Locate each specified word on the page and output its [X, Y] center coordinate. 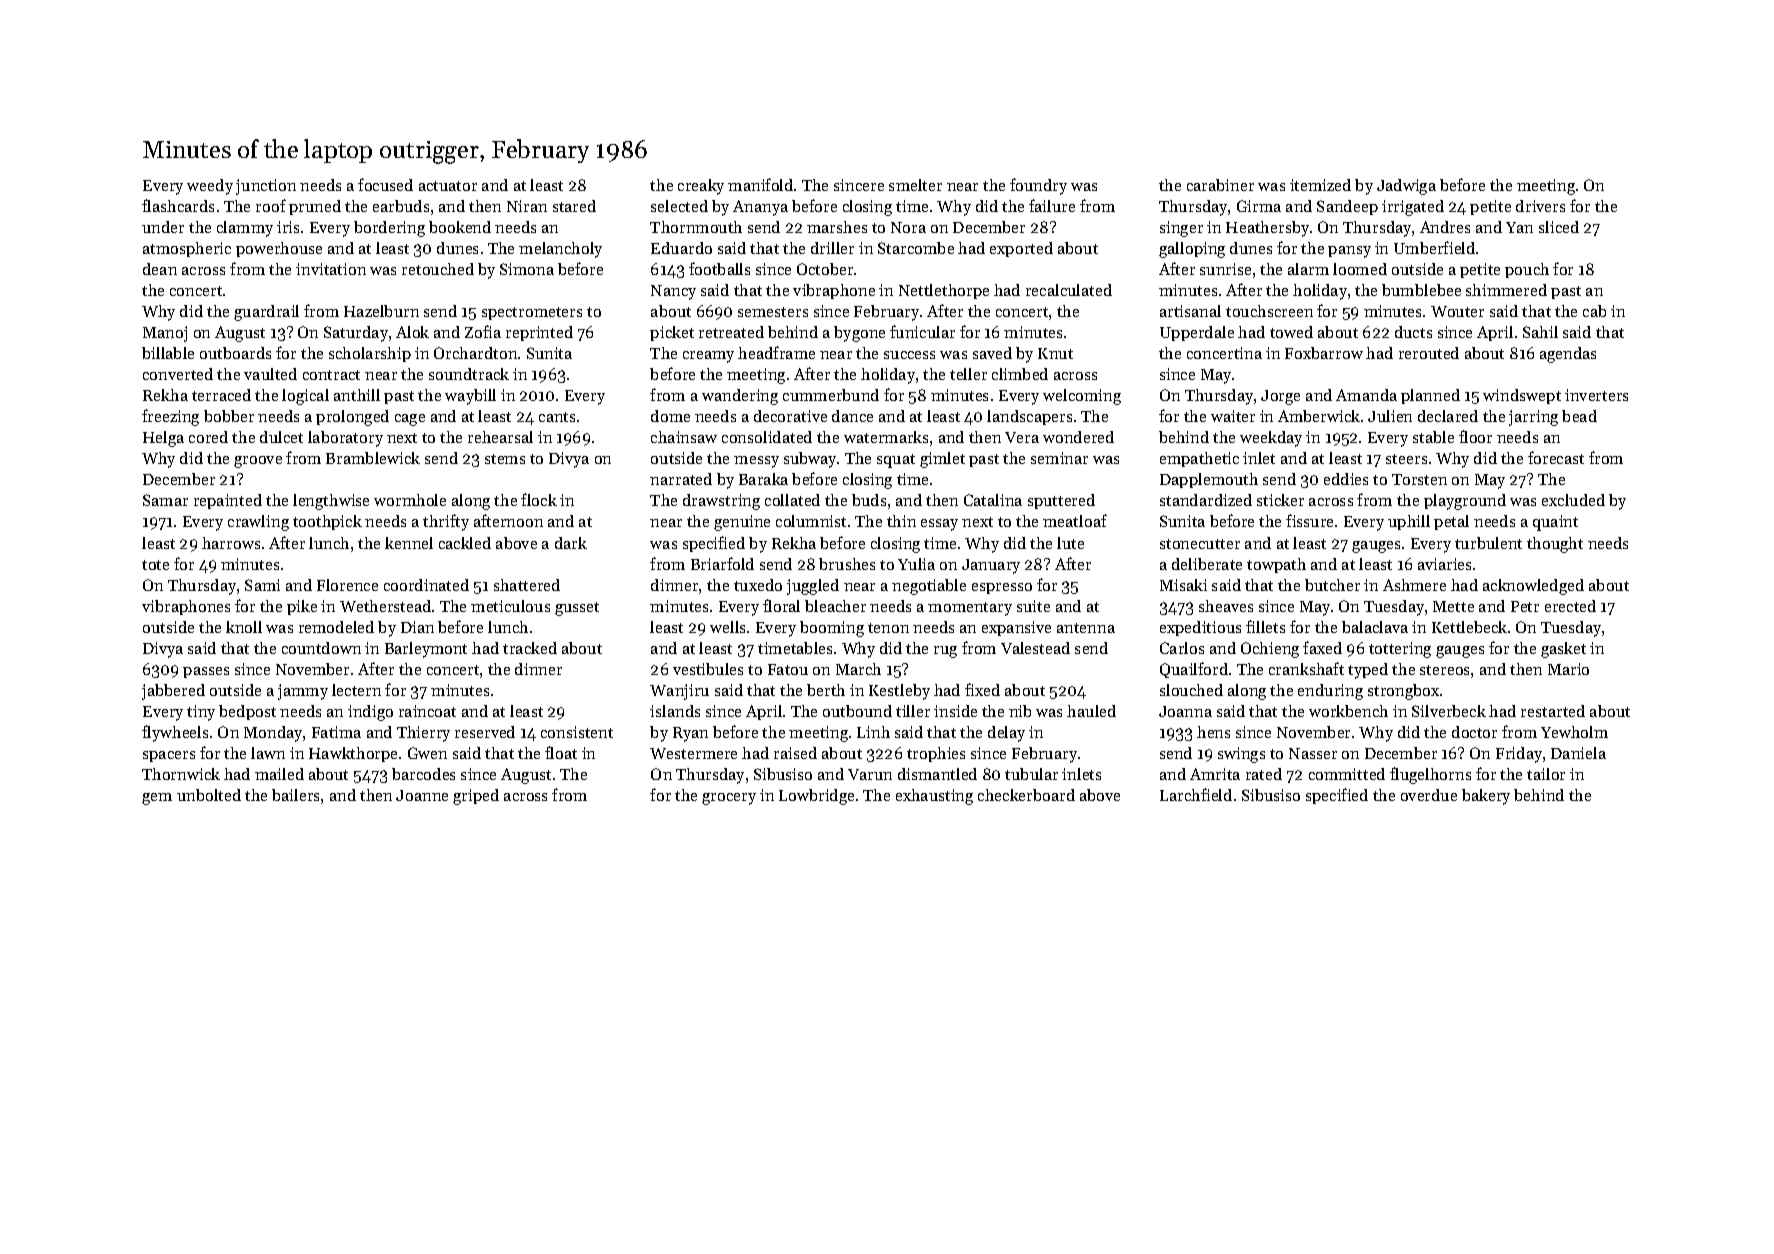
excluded [1573, 500]
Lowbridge [816, 797]
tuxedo [758, 585]
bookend [460, 227]
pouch [1527, 270]
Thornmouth [696, 227]
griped [476, 797]
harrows [231, 543]
